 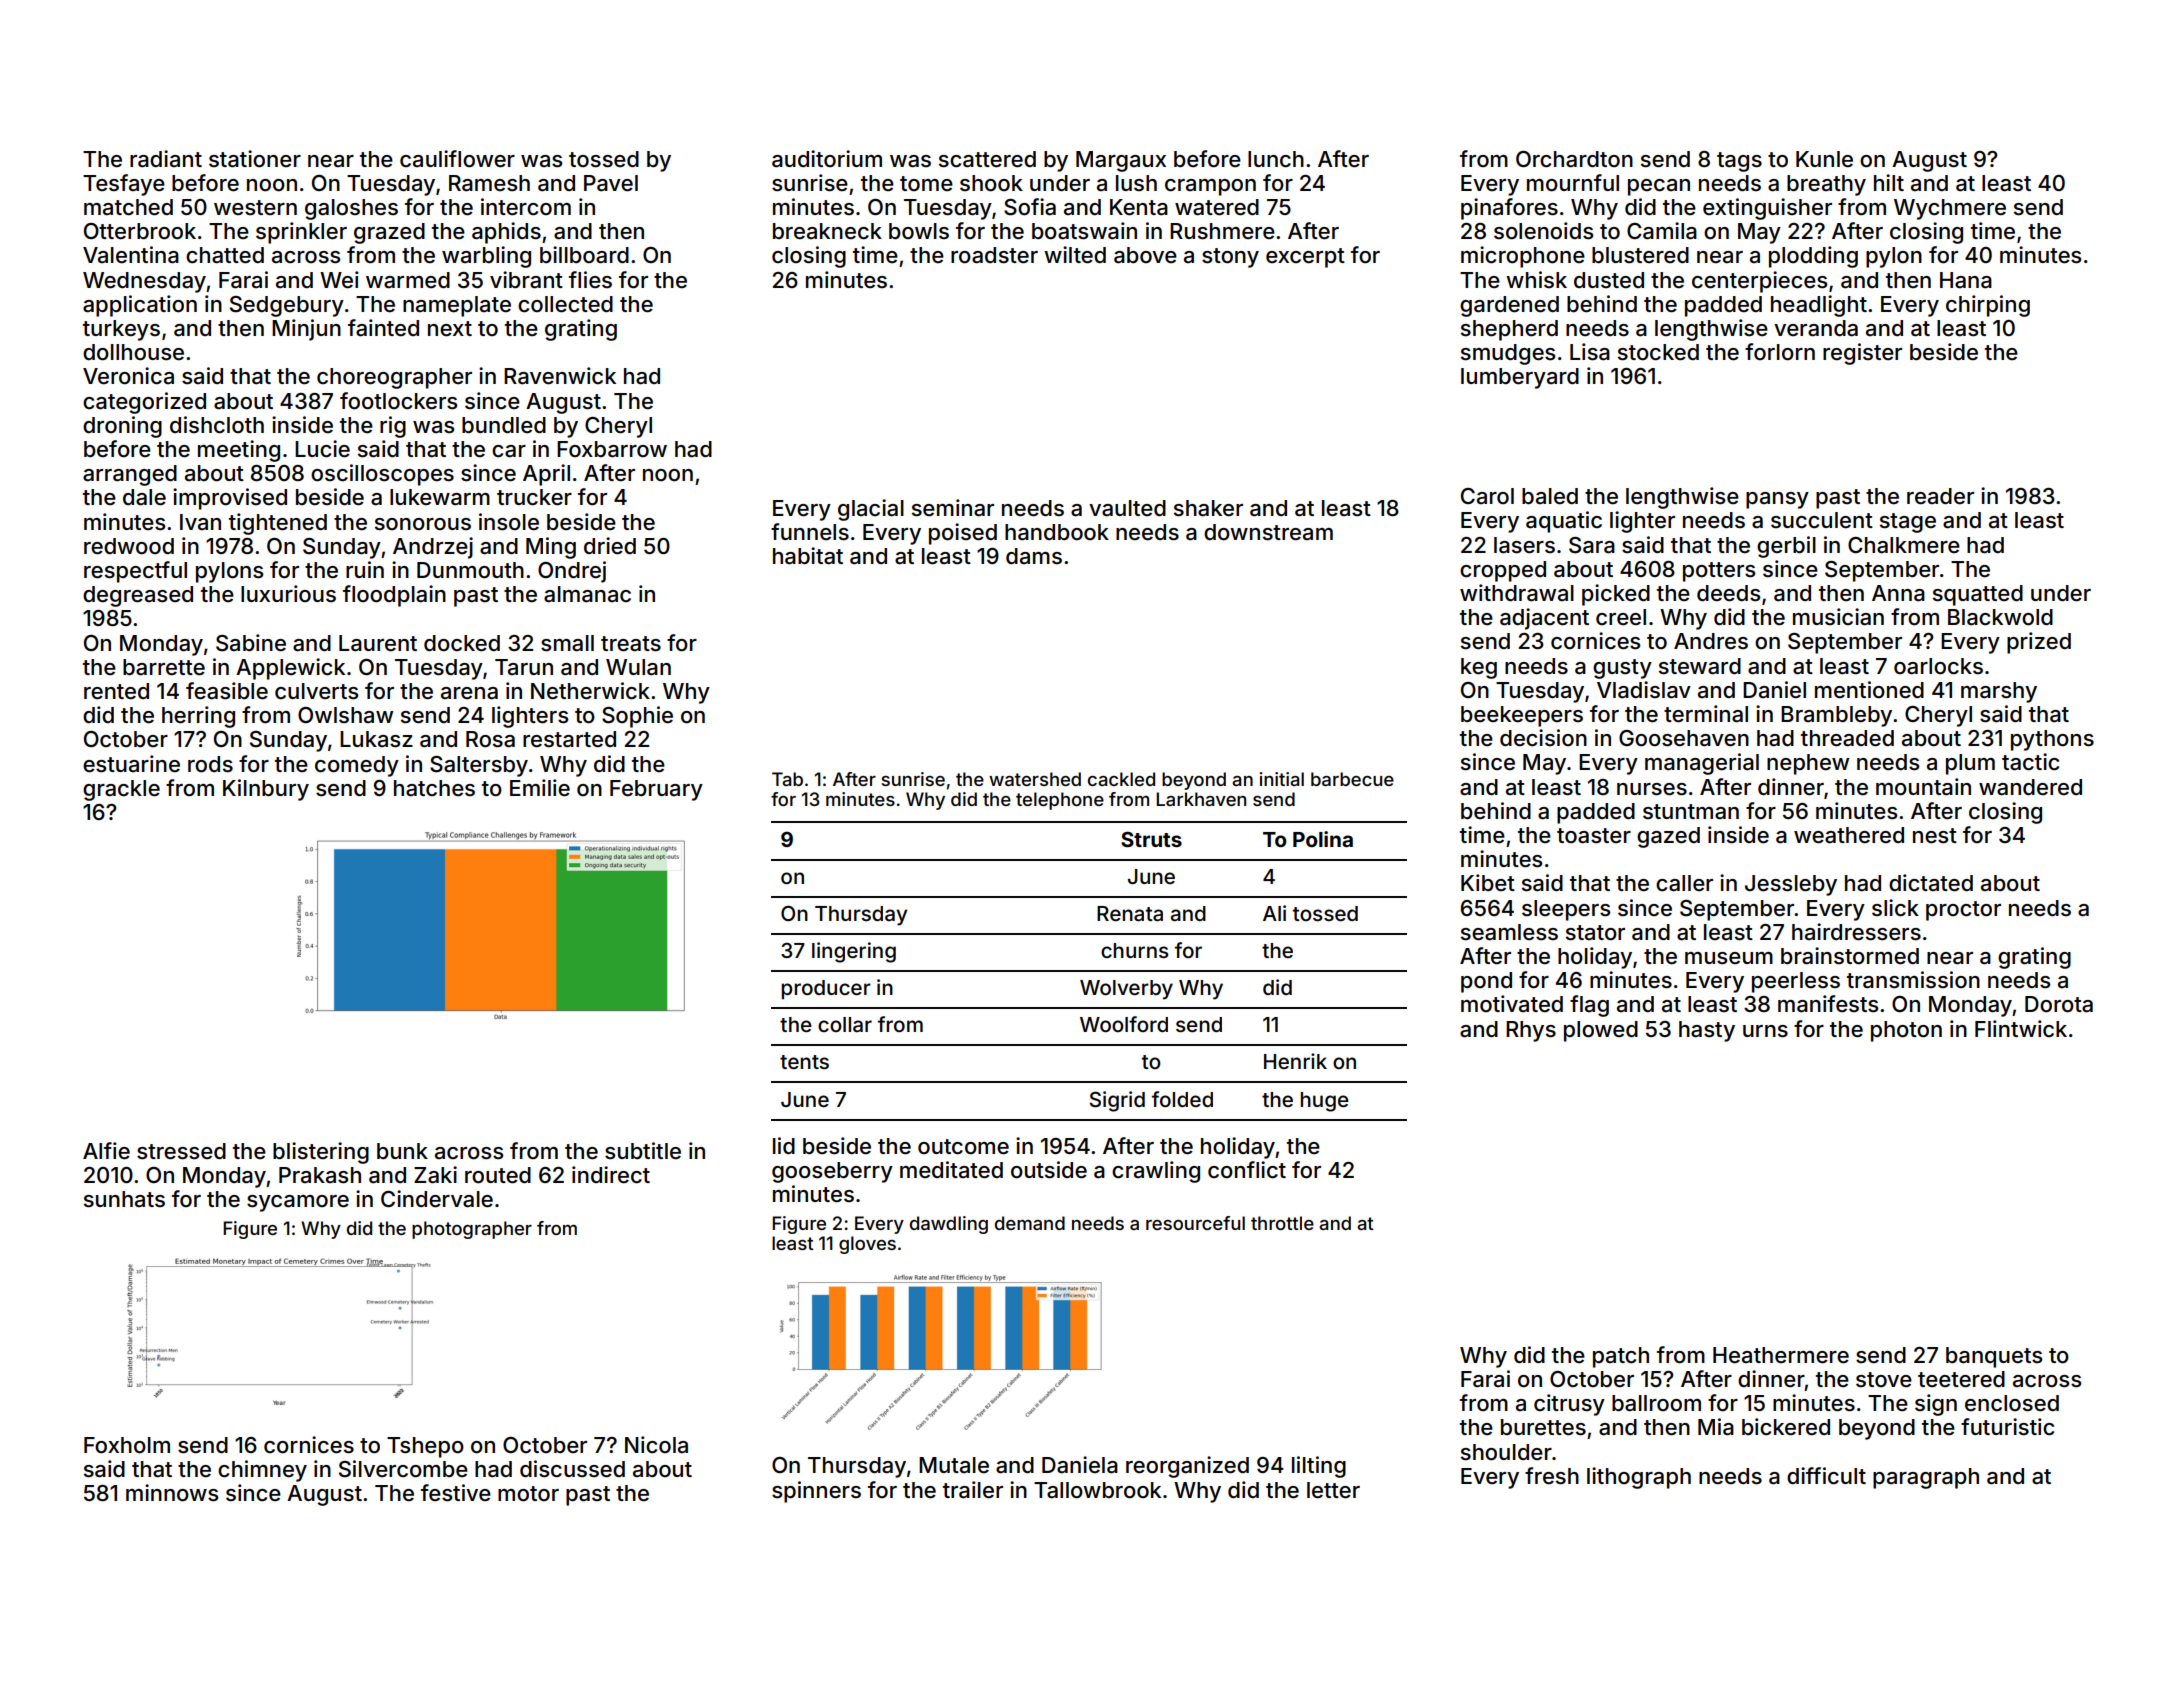 I want to click on minnows, so click(x=172, y=1493).
